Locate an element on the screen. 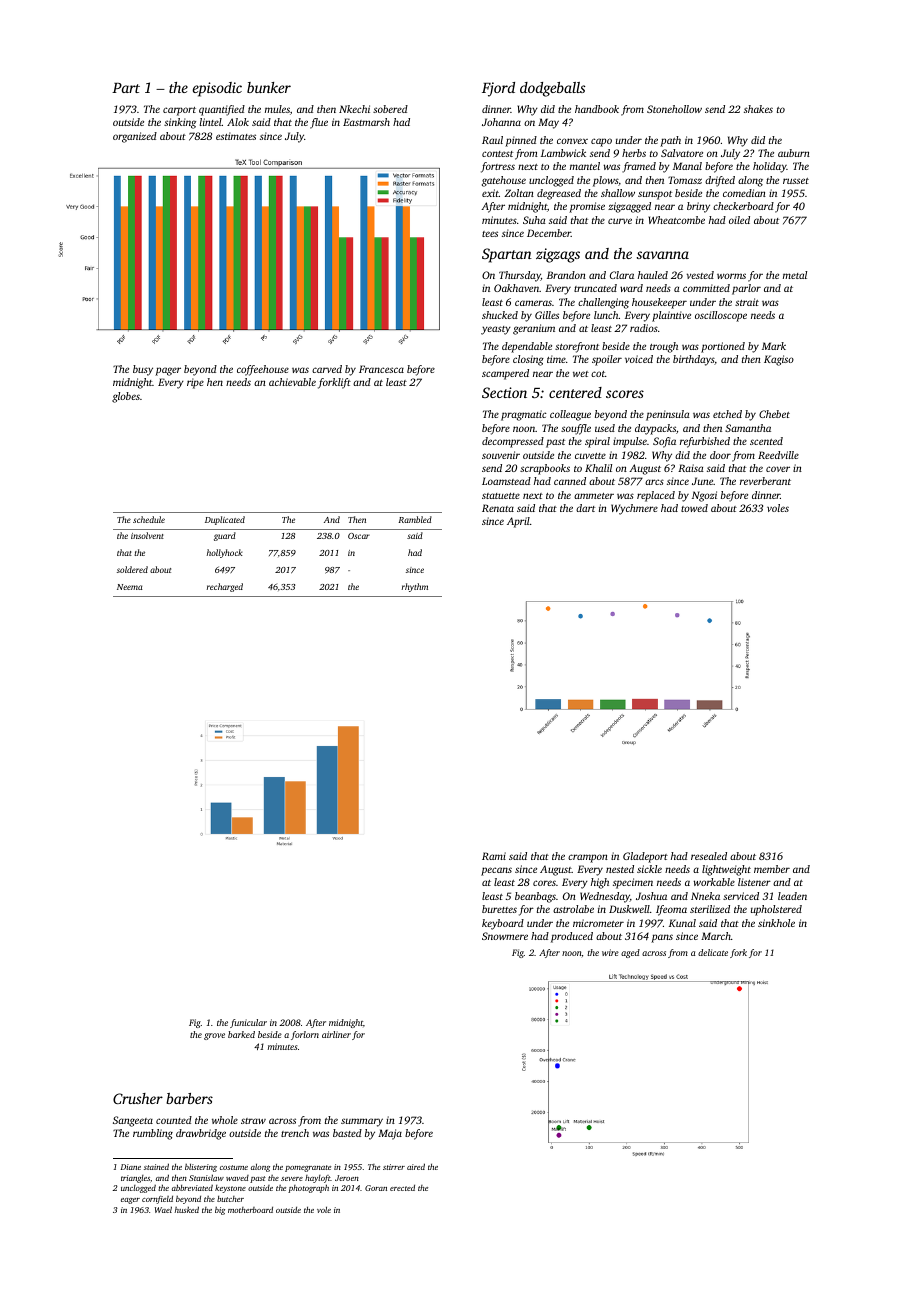 This screenshot has height=1308, width=924. portioned is located at coordinates (723, 347).
